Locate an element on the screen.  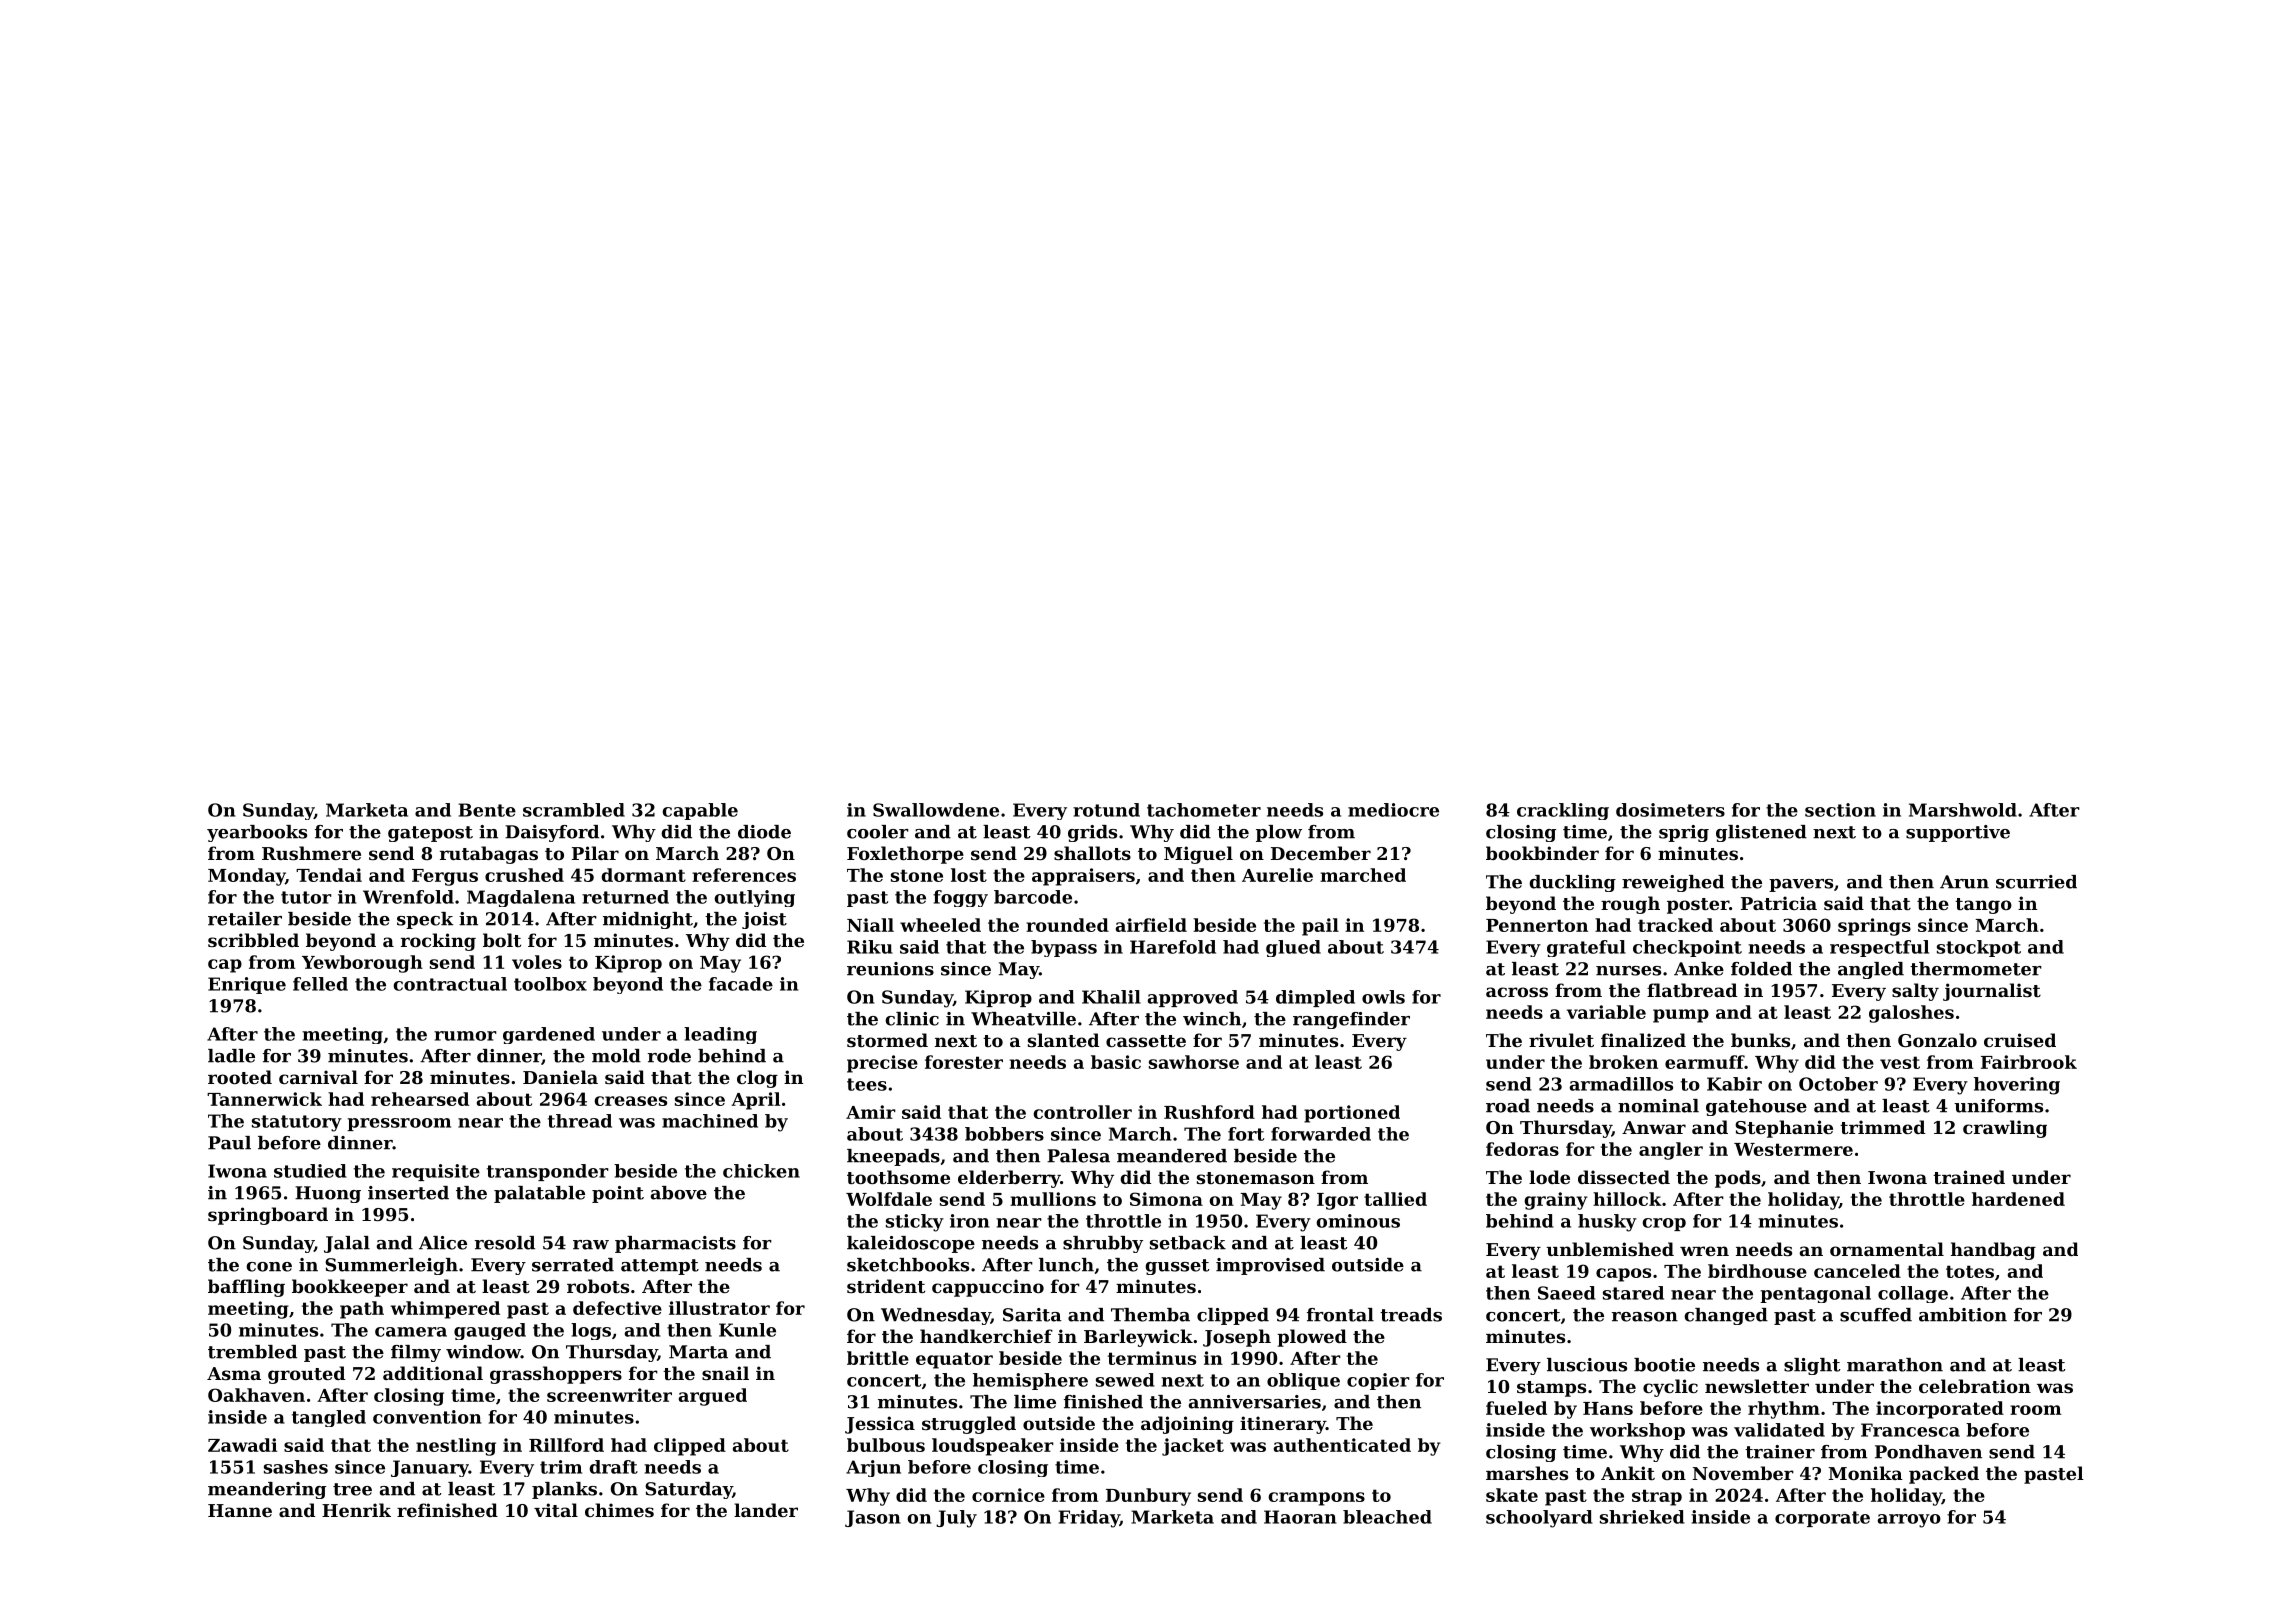
Marshwold is located at coordinates (1963, 810).
